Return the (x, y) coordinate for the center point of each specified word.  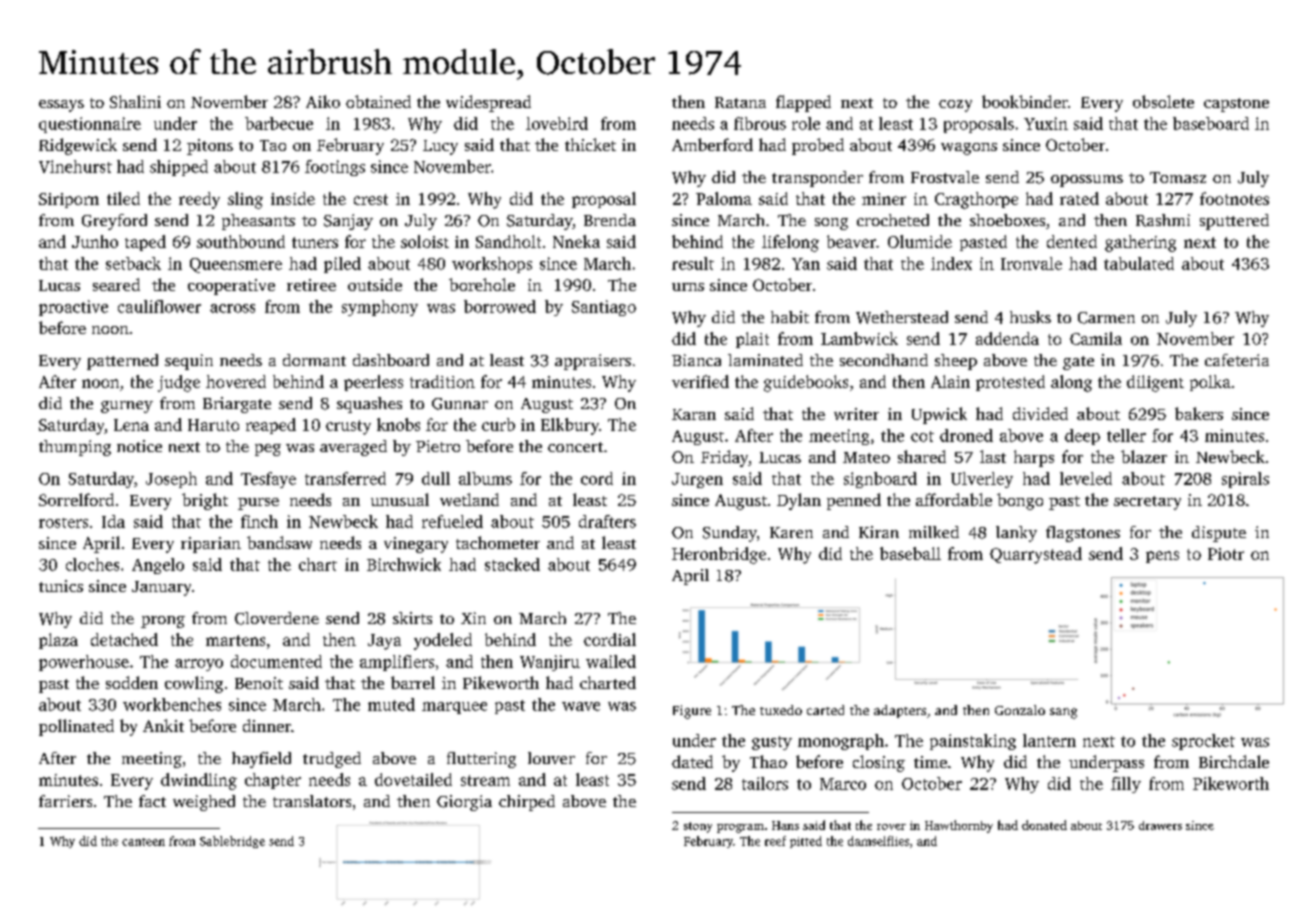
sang (1063, 713)
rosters (63, 523)
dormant (314, 360)
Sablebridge (232, 842)
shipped (179, 168)
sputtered (1234, 222)
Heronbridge (719, 555)
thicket (590, 144)
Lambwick (859, 338)
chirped (527, 803)
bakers (1199, 413)
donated (1044, 825)
